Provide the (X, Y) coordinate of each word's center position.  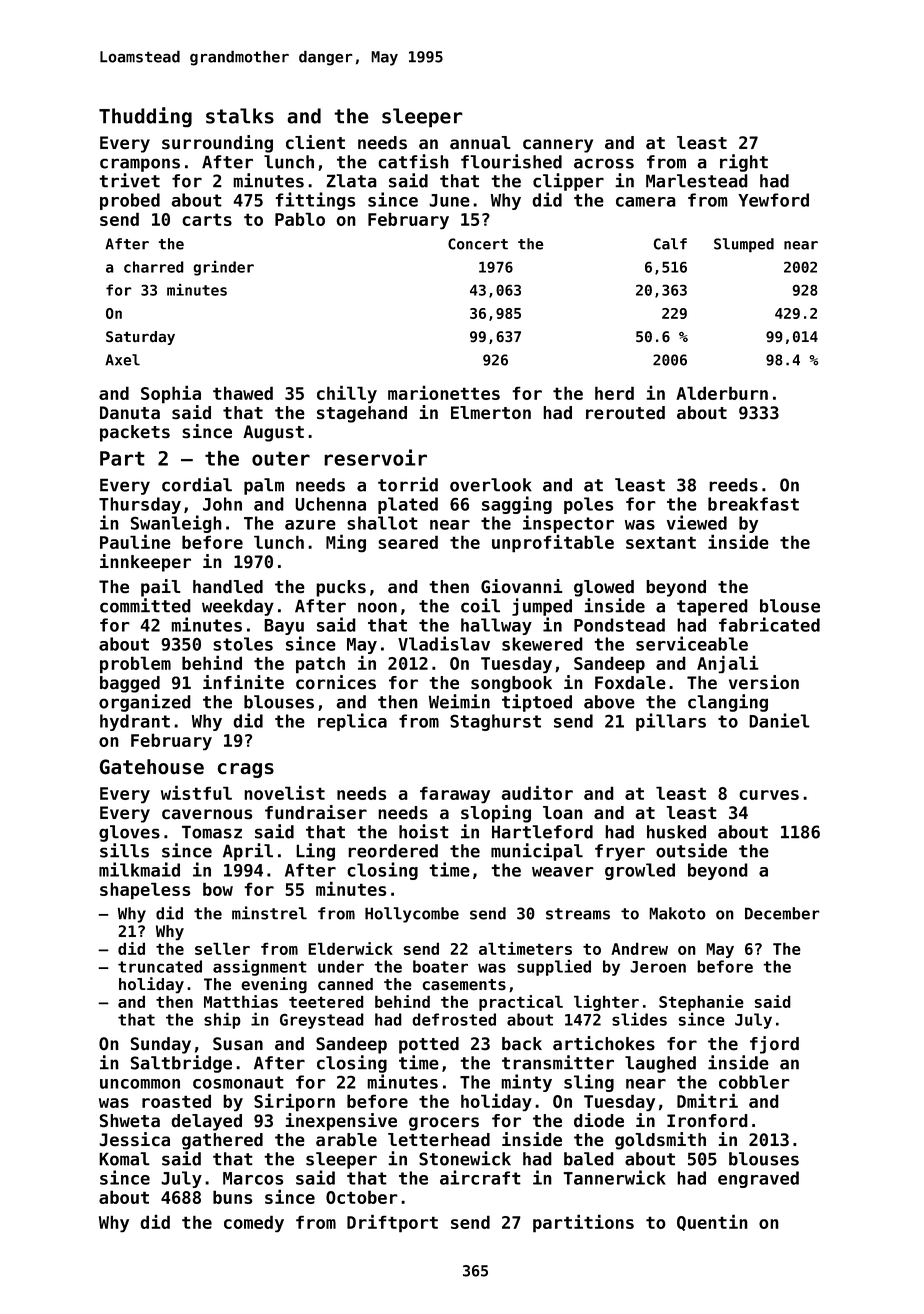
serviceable (692, 643)
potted (429, 1045)
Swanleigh (176, 524)
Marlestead (697, 181)
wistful (196, 792)
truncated (160, 966)
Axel (122, 360)
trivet (129, 180)
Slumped (744, 245)
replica (352, 722)
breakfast (753, 504)
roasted (176, 1101)
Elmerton (491, 412)
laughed (660, 1064)
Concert (478, 244)
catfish (413, 161)
